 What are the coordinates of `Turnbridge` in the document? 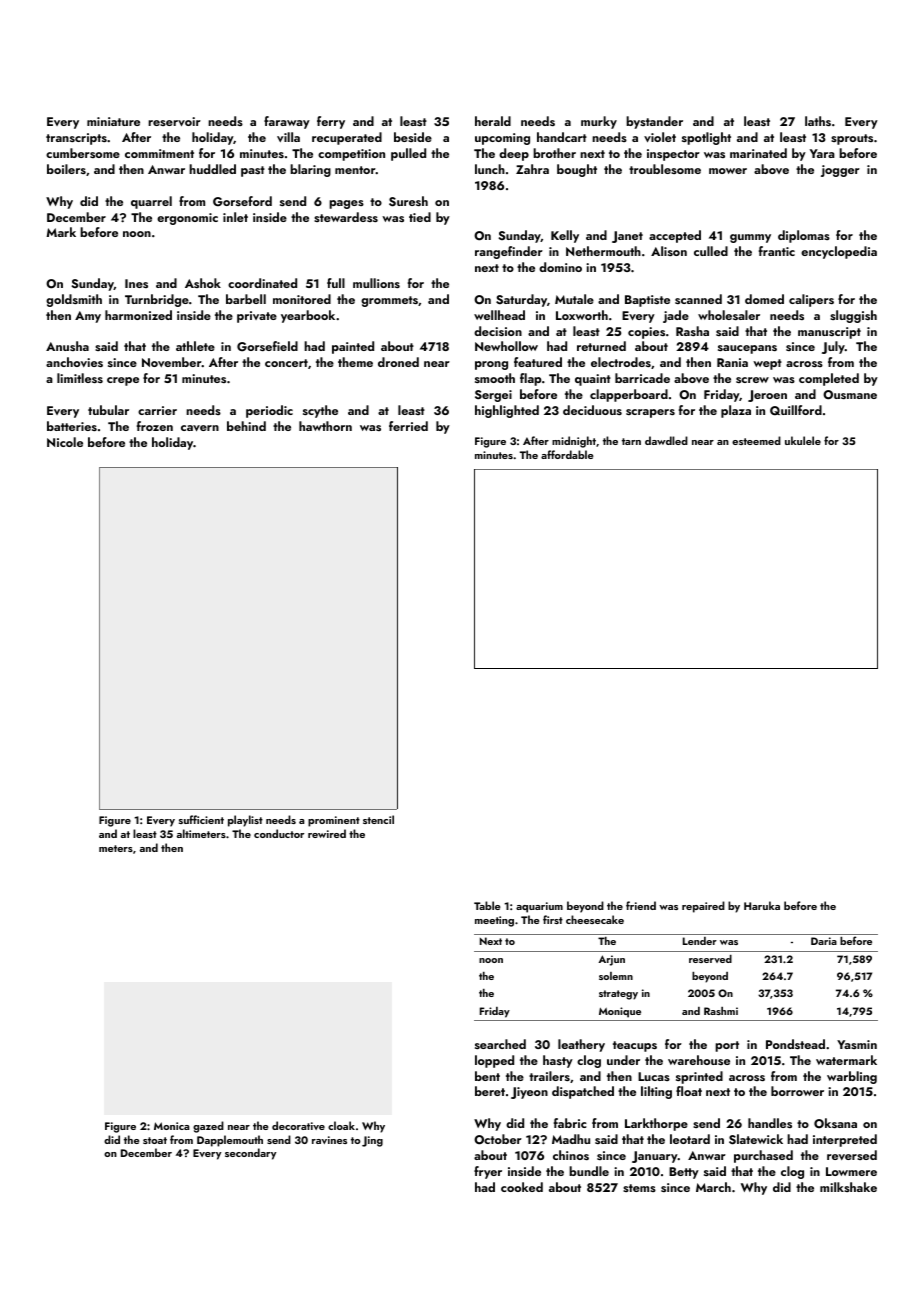 It's located at (157, 300).
